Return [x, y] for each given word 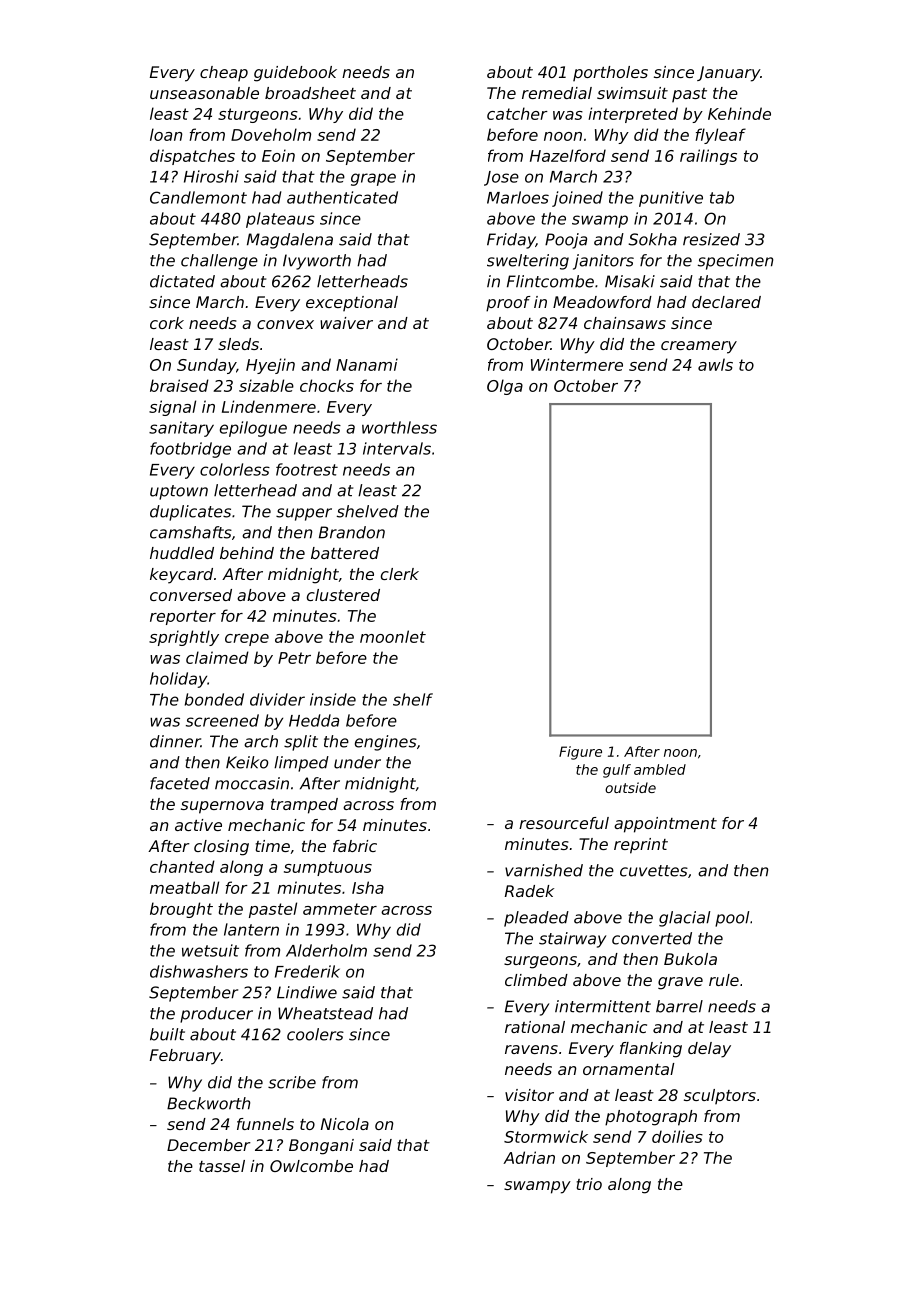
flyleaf [720, 136]
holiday [178, 680]
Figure [580, 753]
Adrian [529, 1157]
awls [715, 364]
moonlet [393, 636]
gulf [617, 771]
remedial [557, 93]
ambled [660, 769]
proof [508, 304]
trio [589, 1184]
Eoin [278, 155]
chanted [182, 866]
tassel [222, 1166]
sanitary [181, 429]
